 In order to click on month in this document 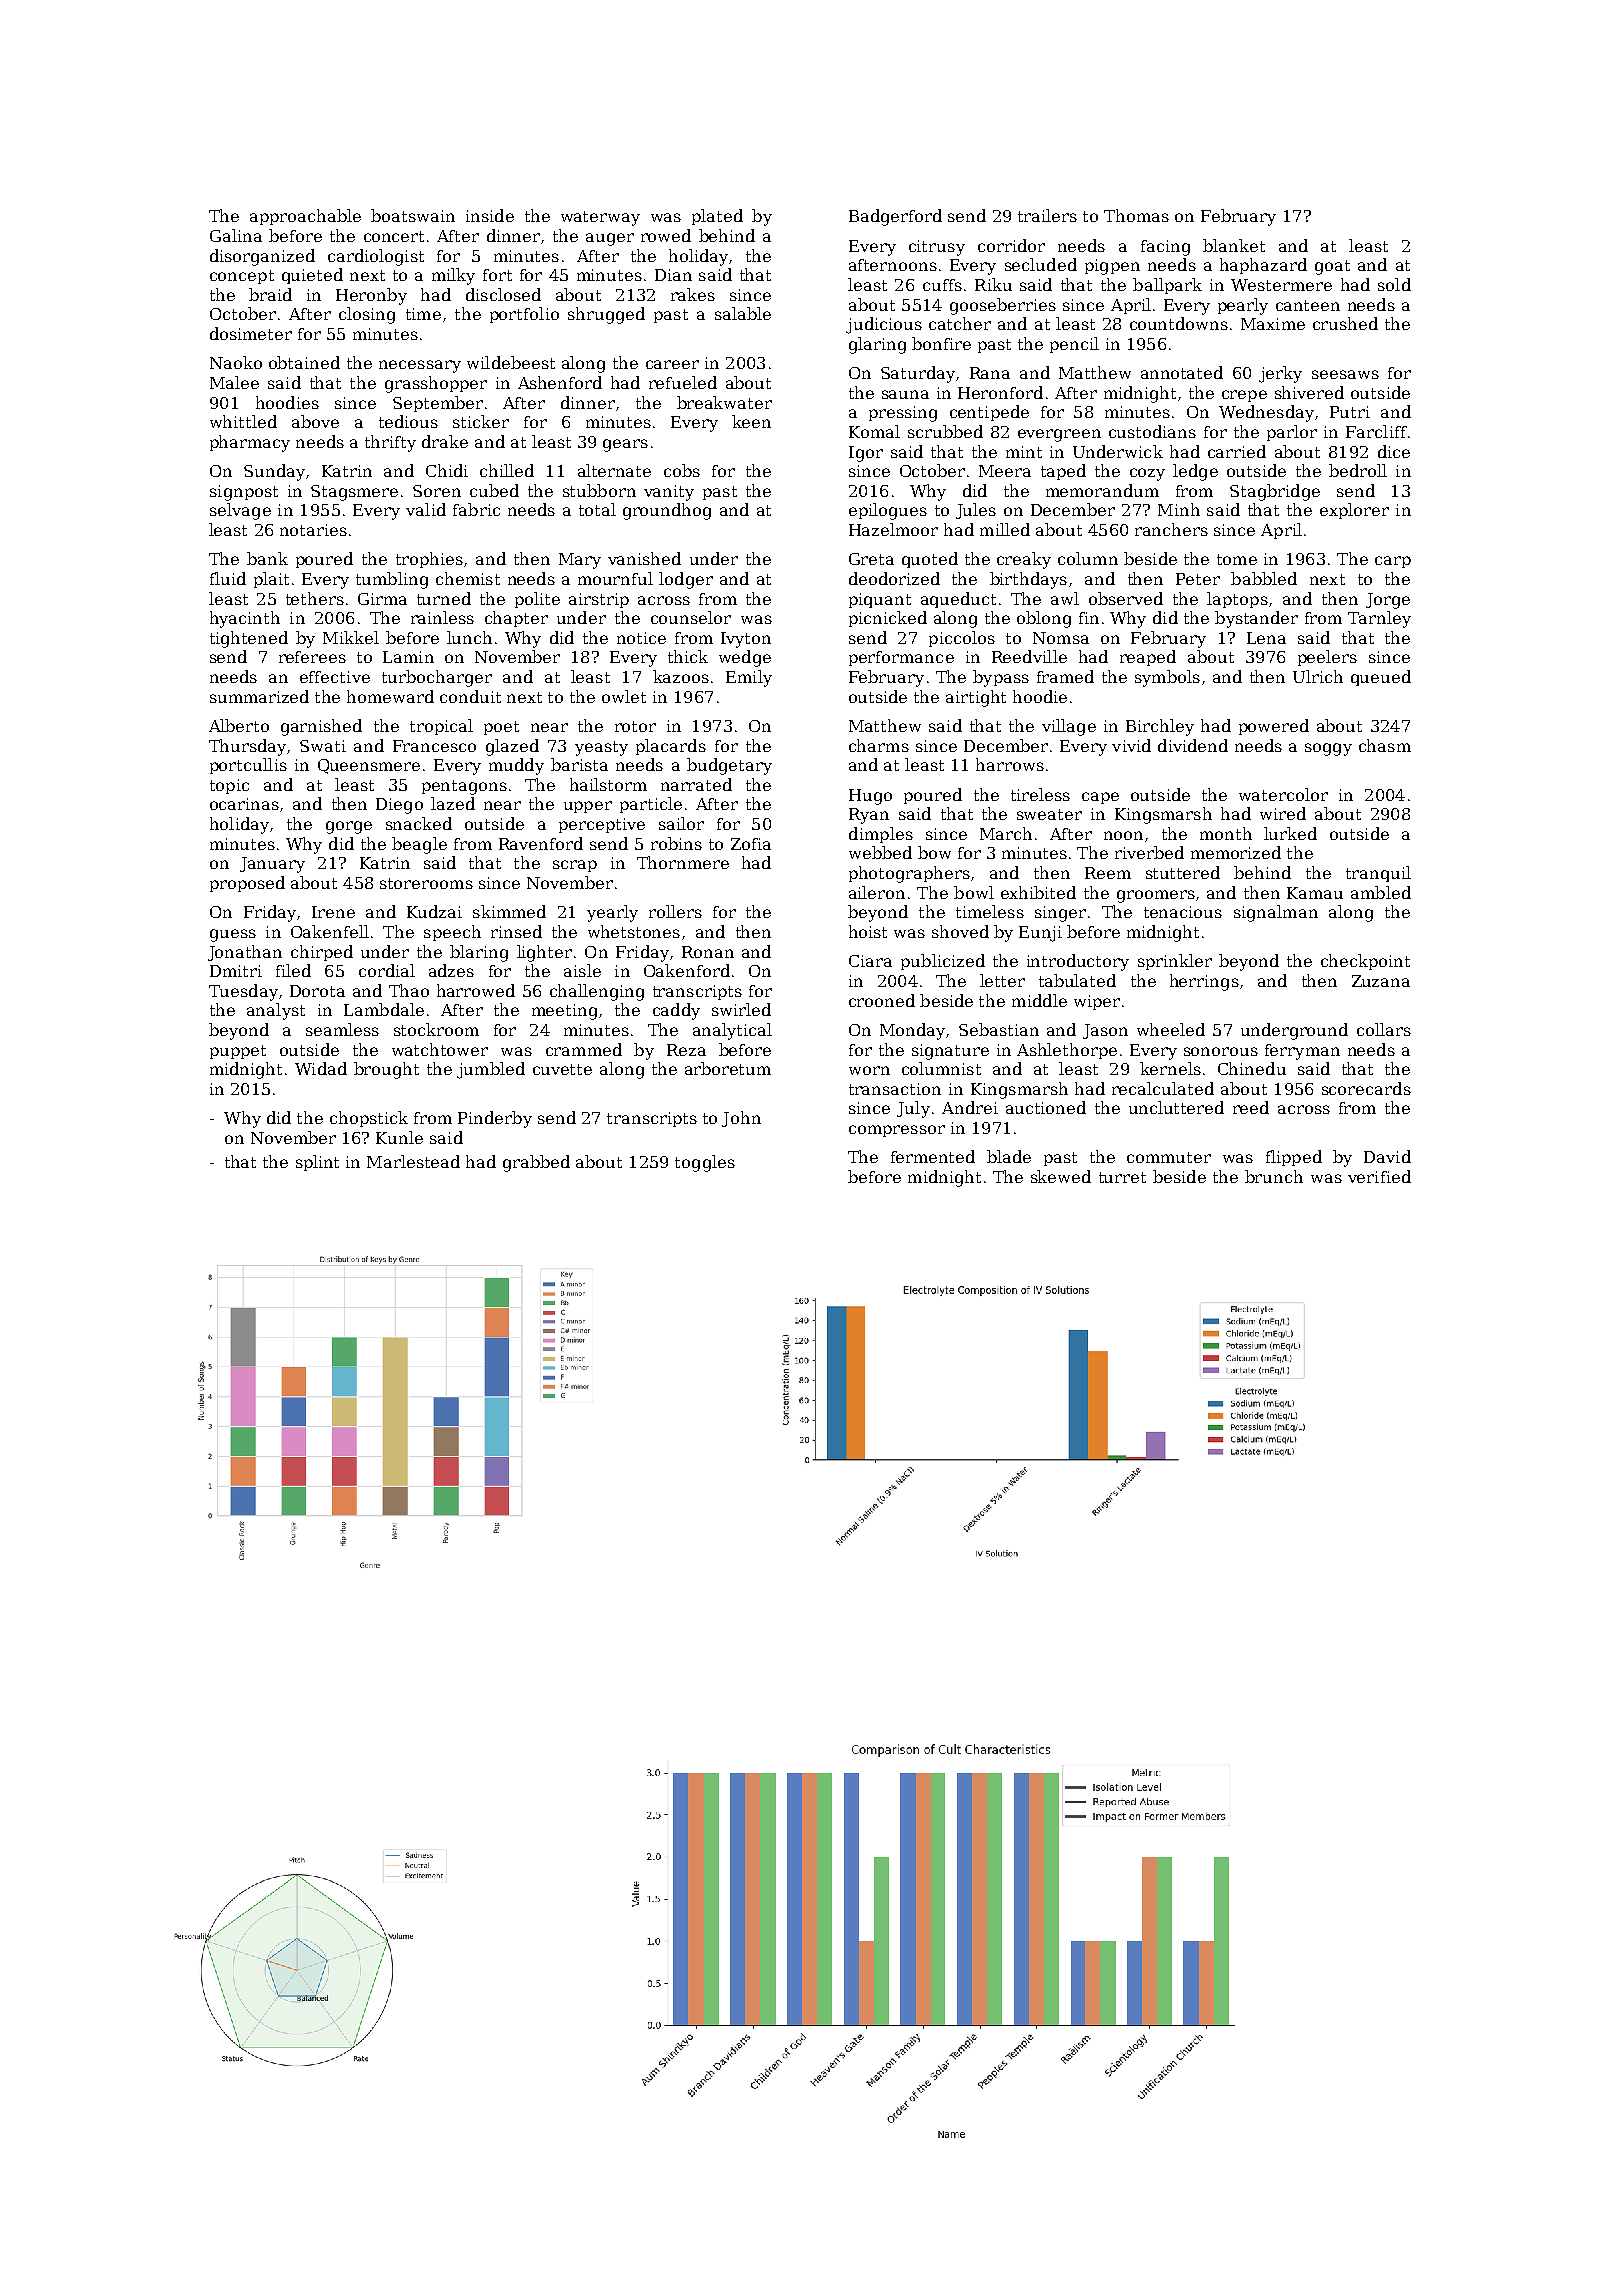, I will do `click(1226, 833)`.
